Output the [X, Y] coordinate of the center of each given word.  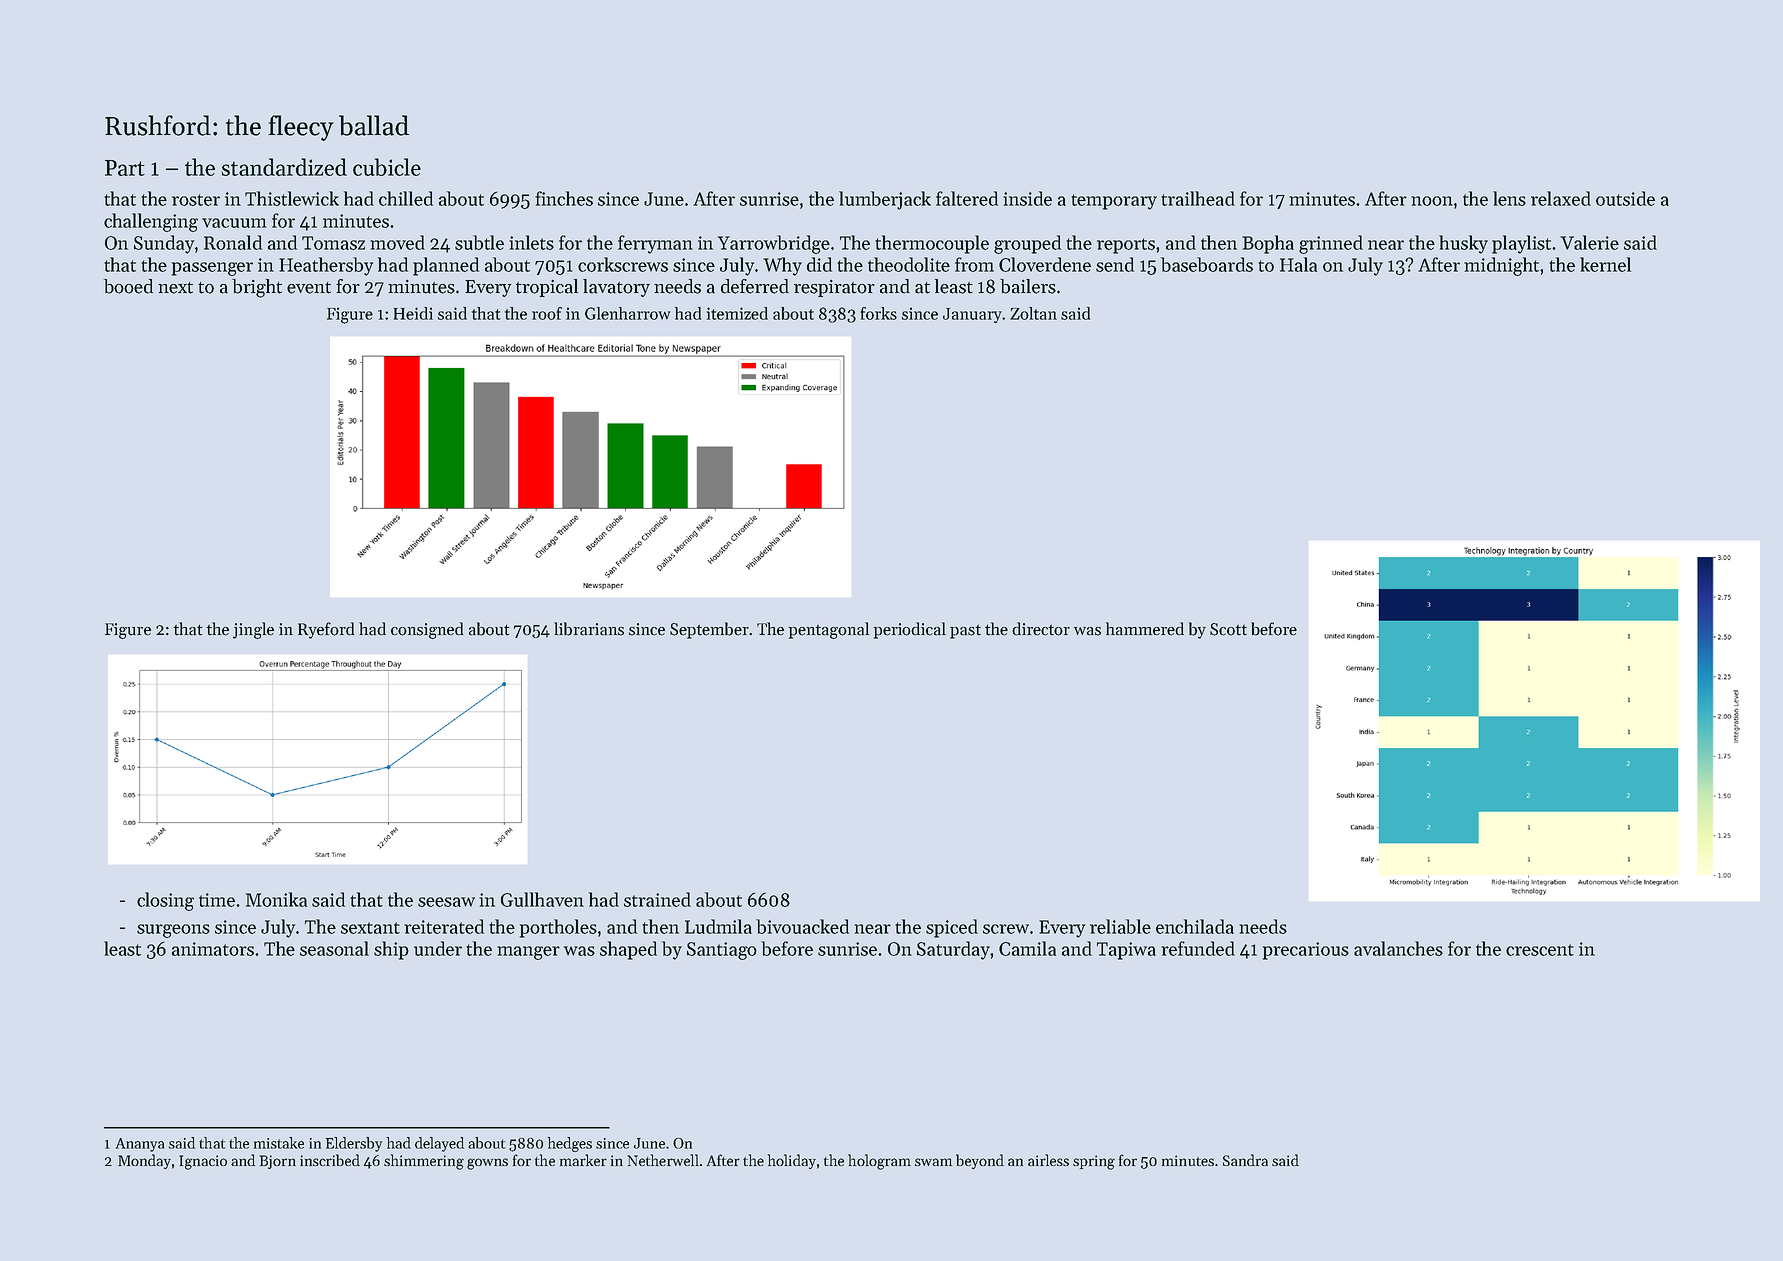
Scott [1228, 629]
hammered [1145, 629]
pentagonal [829, 630]
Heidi [413, 313]
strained [657, 899]
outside [1625, 198]
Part [125, 168]
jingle [253, 630]
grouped [1027, 244]
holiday [792, 1161]
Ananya [140, 1145]
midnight [1502, 266]
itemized [737, 313]
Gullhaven [542, 899]
